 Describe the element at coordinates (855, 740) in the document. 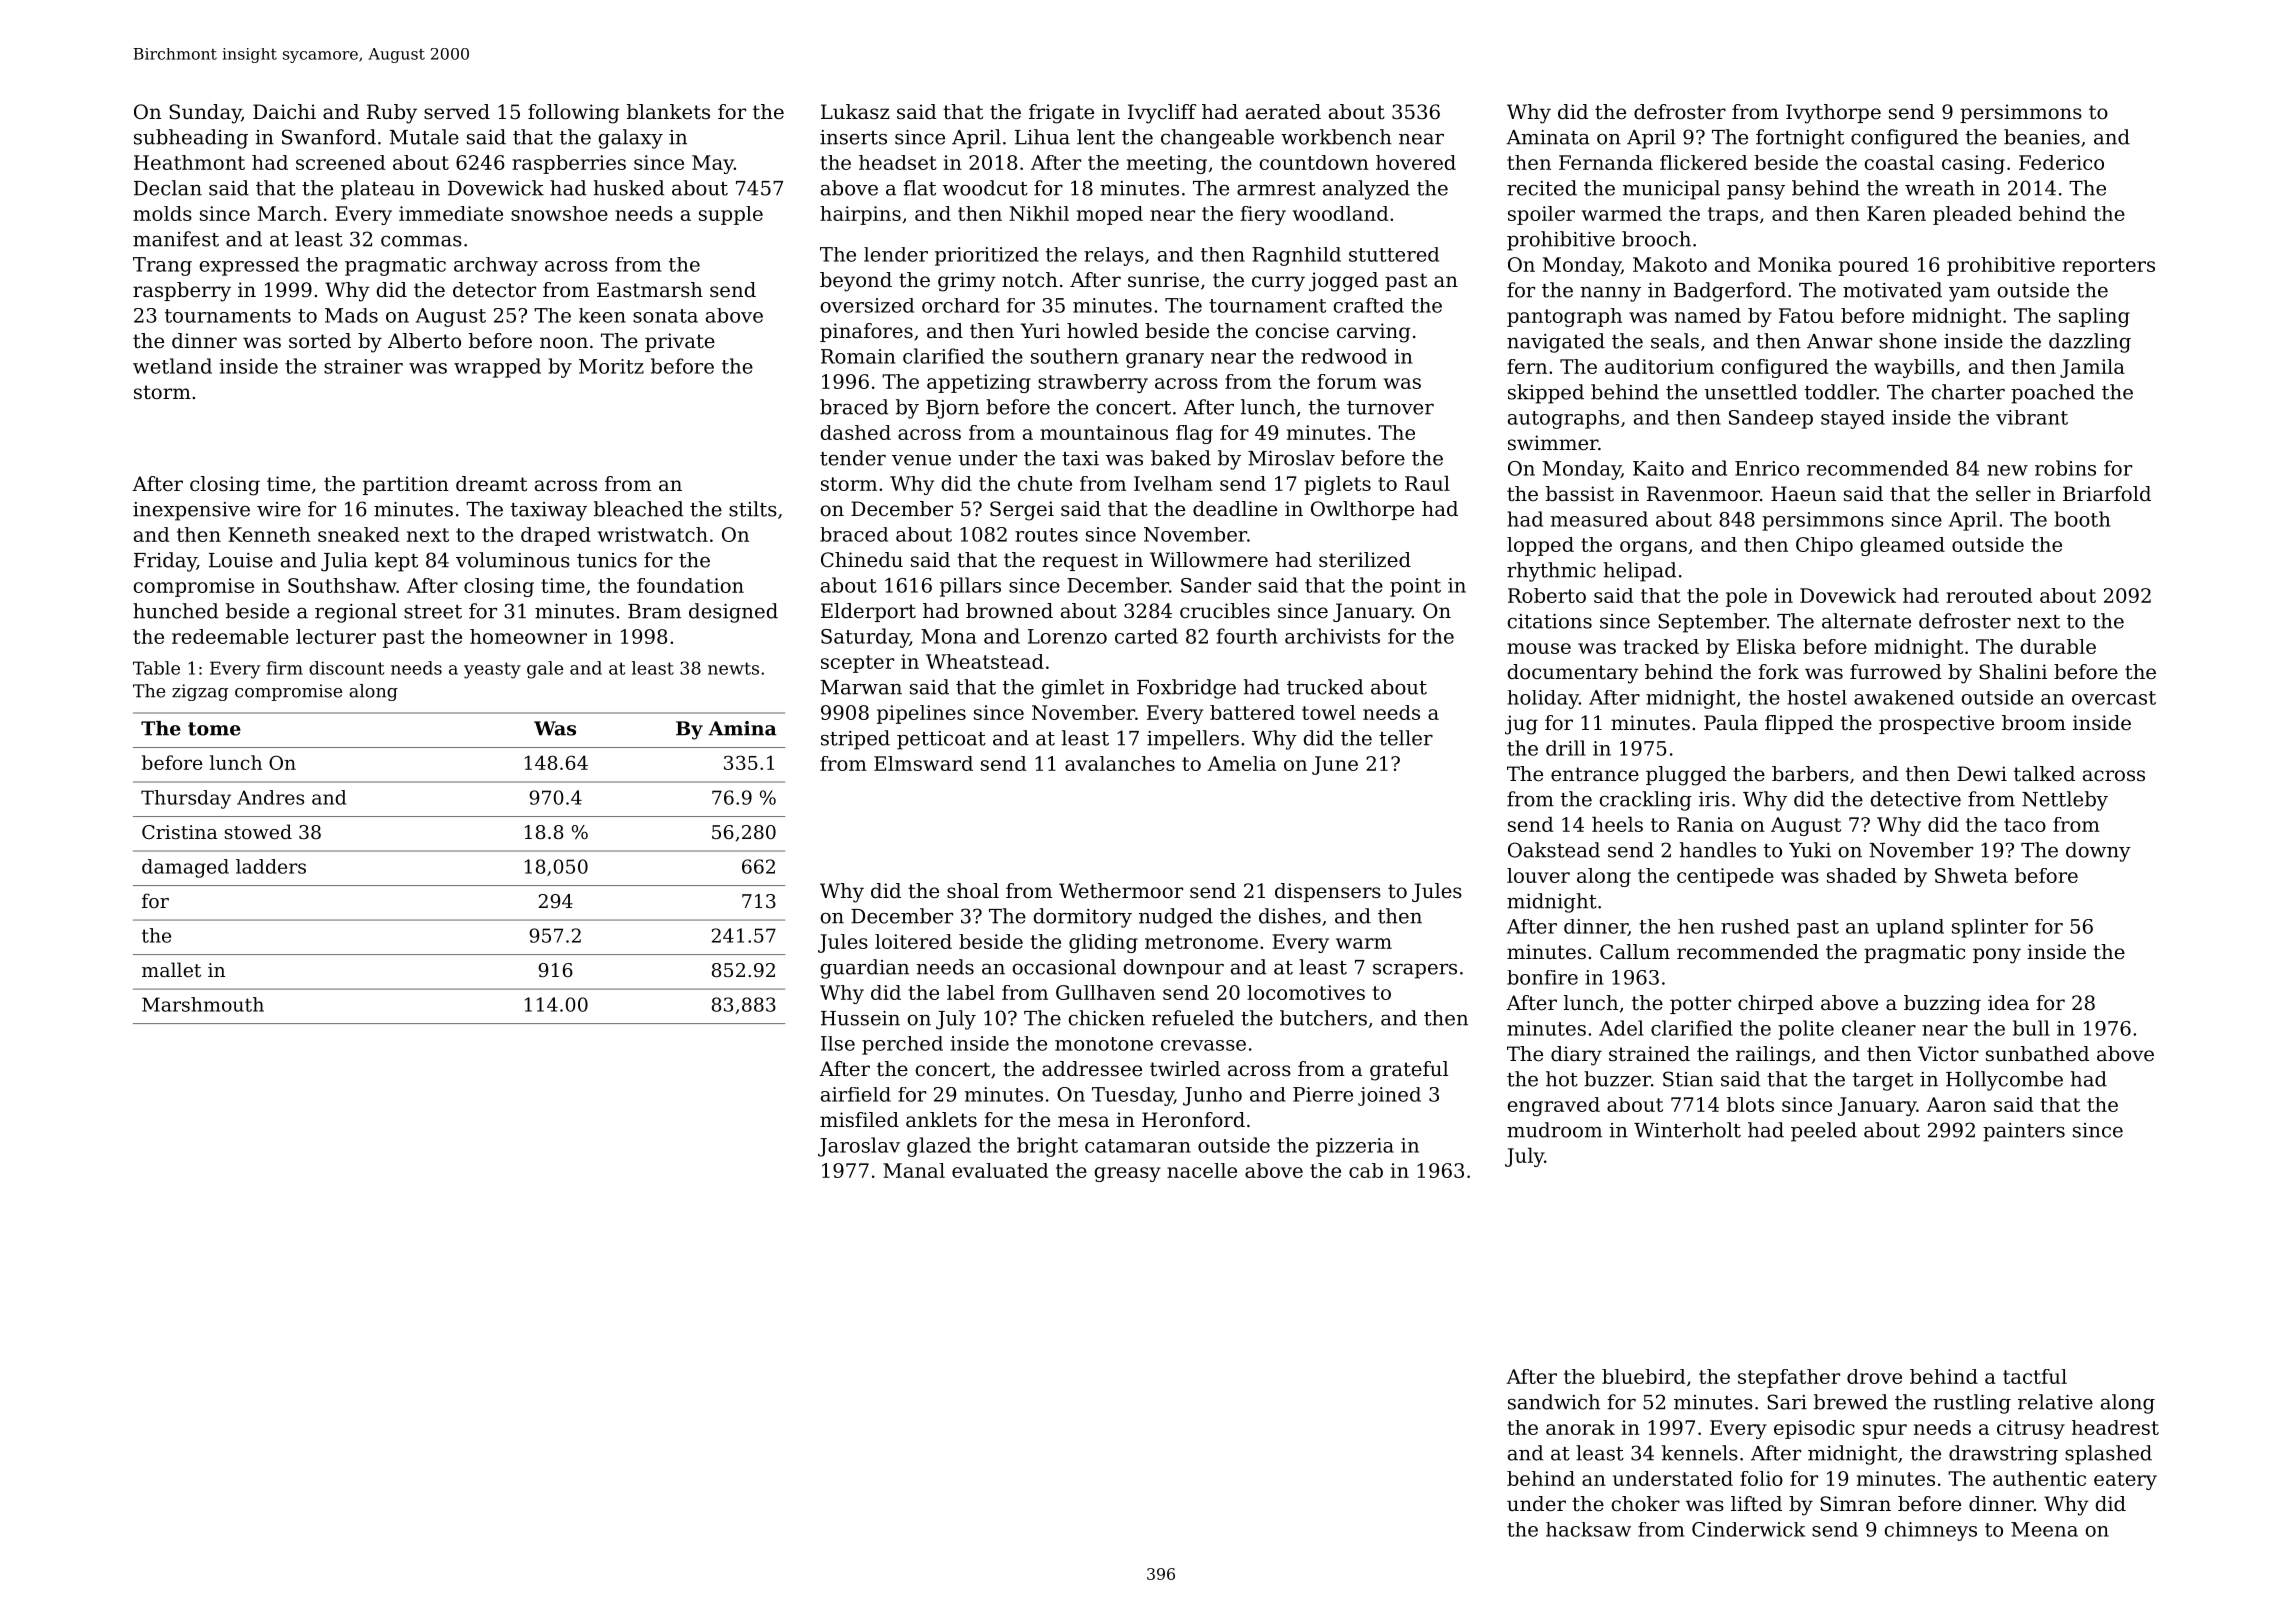

I see `striped` at that location.
